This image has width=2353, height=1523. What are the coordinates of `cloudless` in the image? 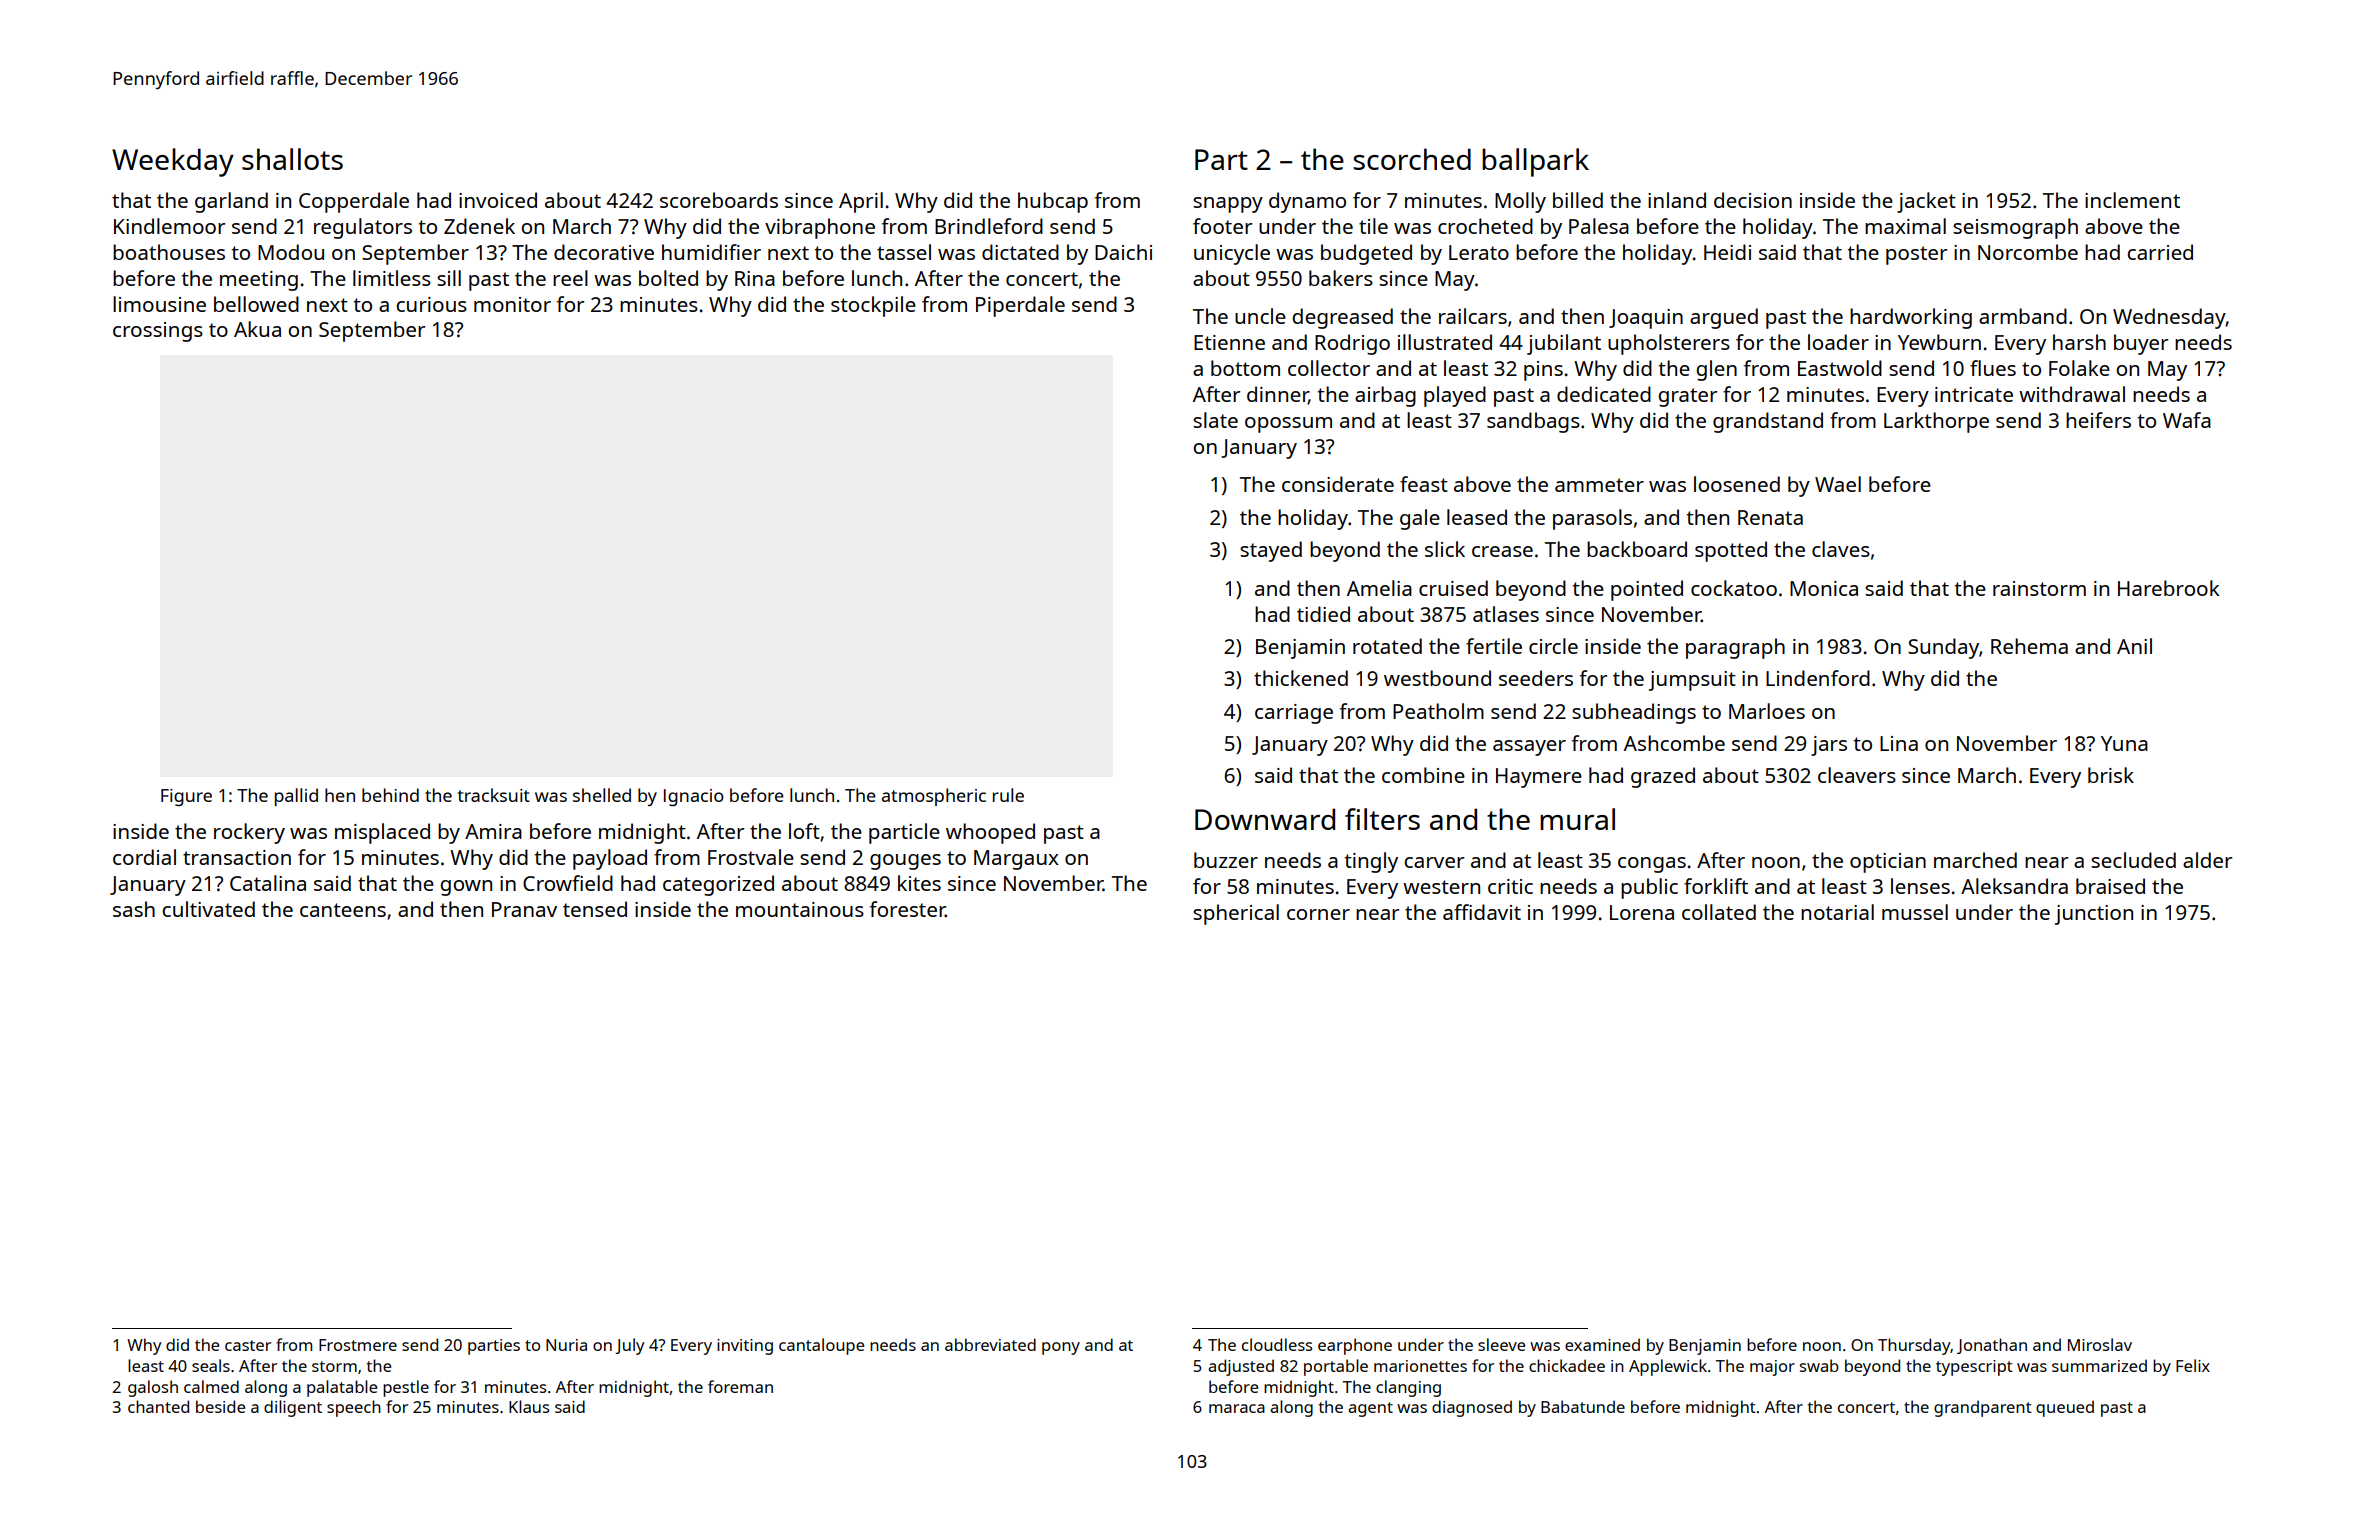 It's located at (1277, 1344).
